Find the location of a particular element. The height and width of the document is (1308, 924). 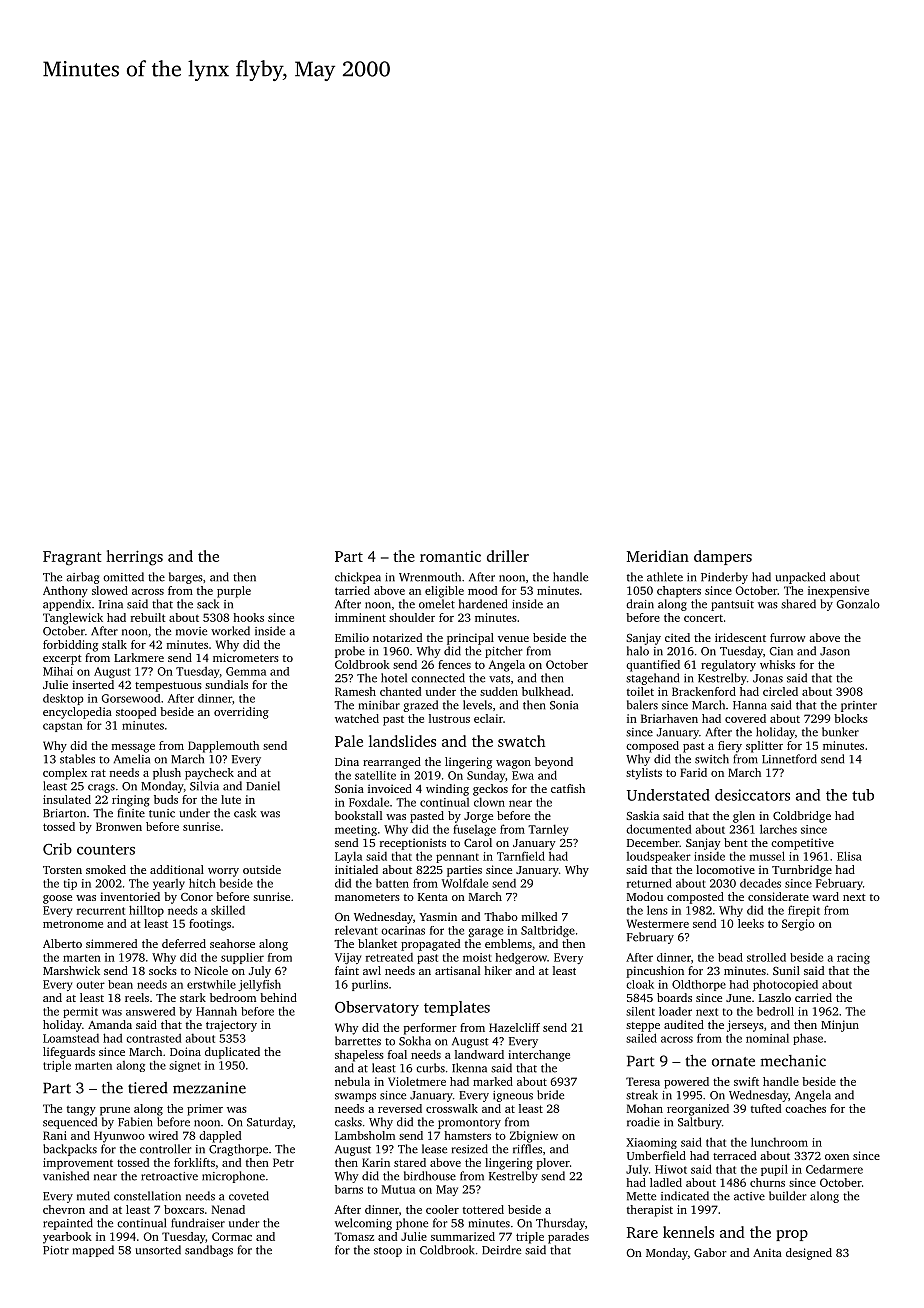

muted is located at coordinates (93, 1196).
